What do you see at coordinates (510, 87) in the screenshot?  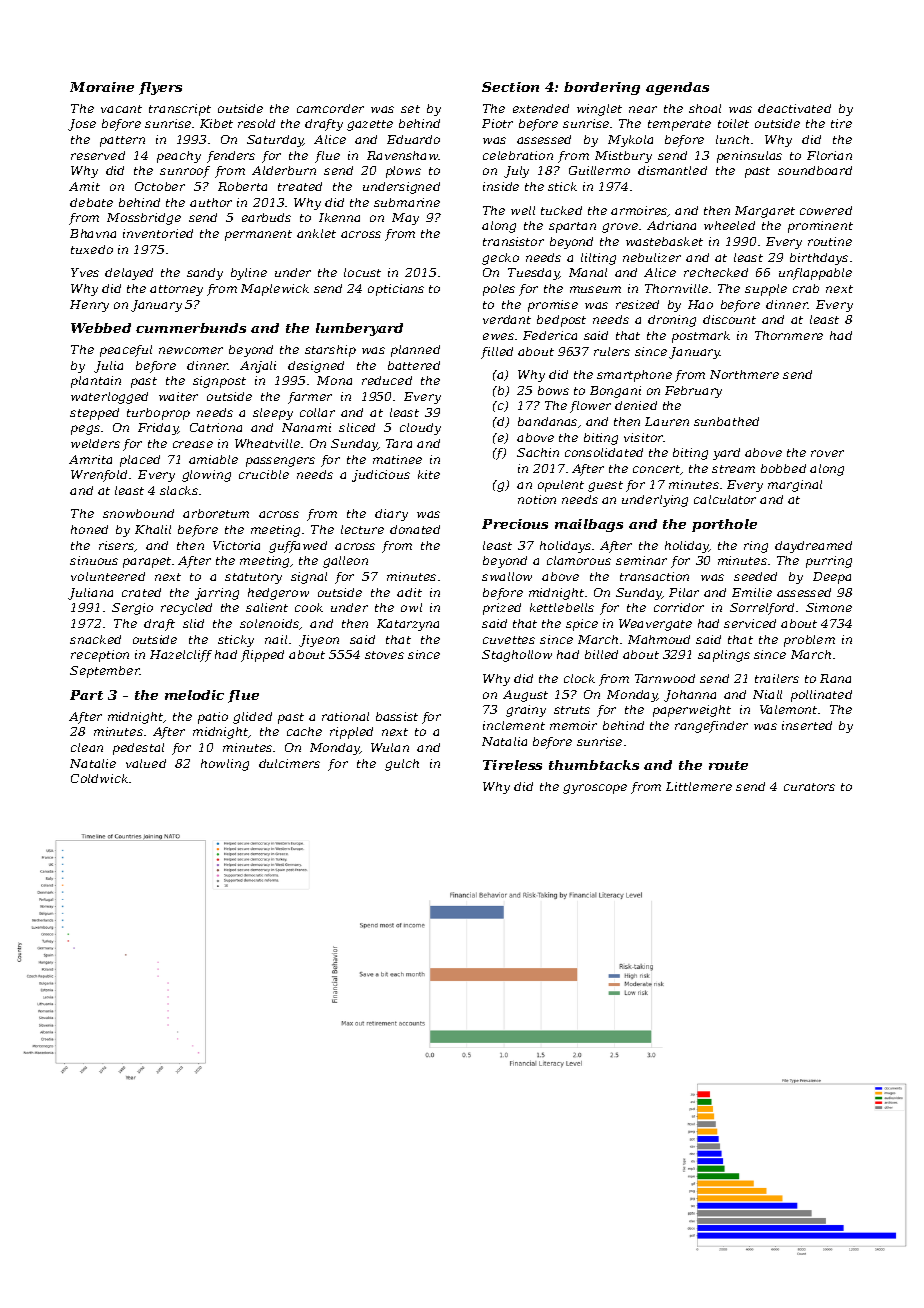 I see `Section` at bounding box center [510, 87].
